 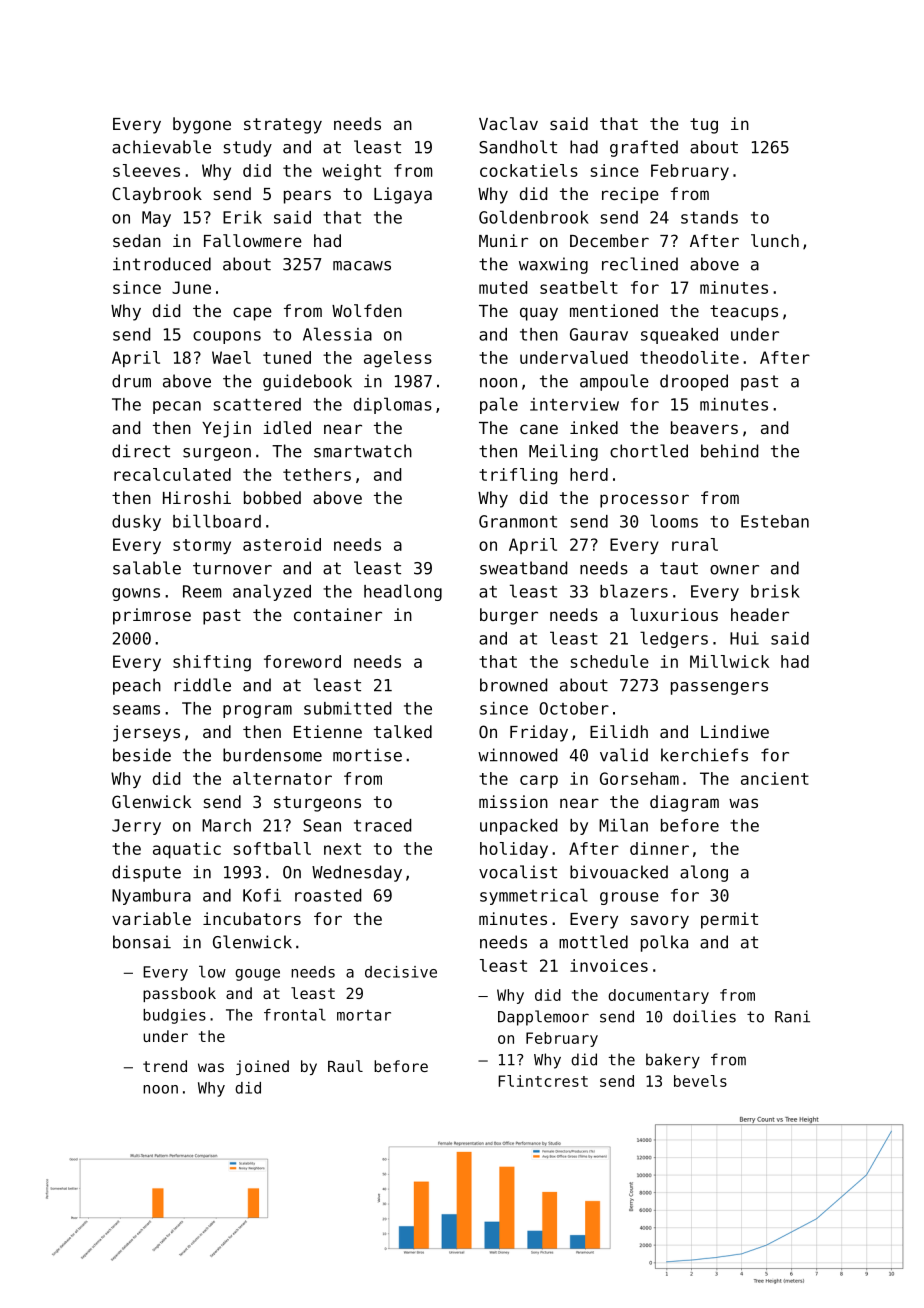 What do you see at coordinates (174, 1016) in the document?
I see `budgies` at bounding box center [174, 1016].
